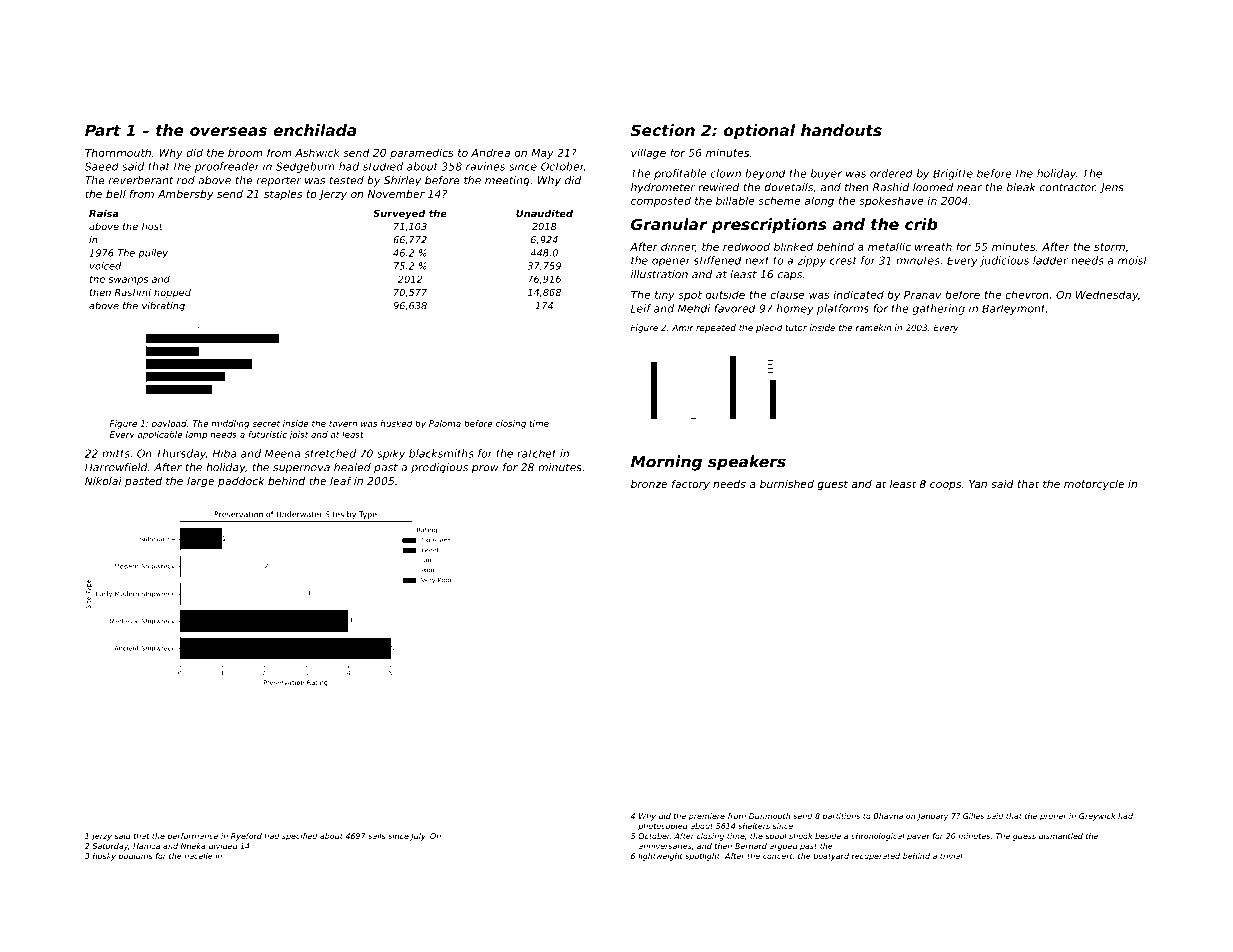 The width and height of the image is (1233, 952). I want to click on hopped, so click(172, 293).
